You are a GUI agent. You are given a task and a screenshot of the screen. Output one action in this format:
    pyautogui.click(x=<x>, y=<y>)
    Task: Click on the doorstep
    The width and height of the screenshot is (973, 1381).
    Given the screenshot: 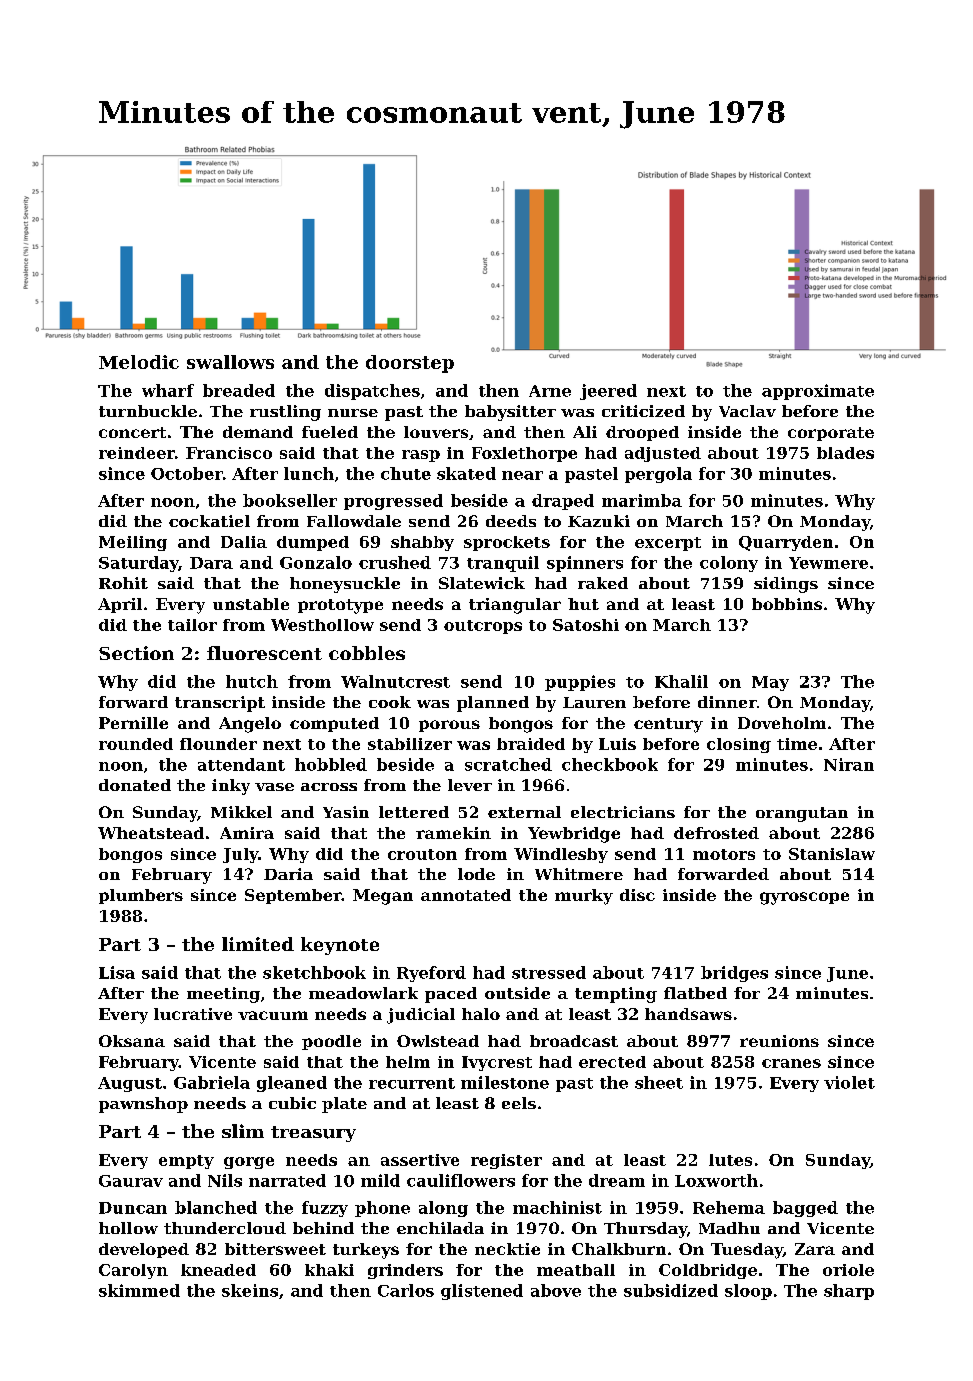 What is the action you would take?
    pyautogui.click(x=410, y=364)
